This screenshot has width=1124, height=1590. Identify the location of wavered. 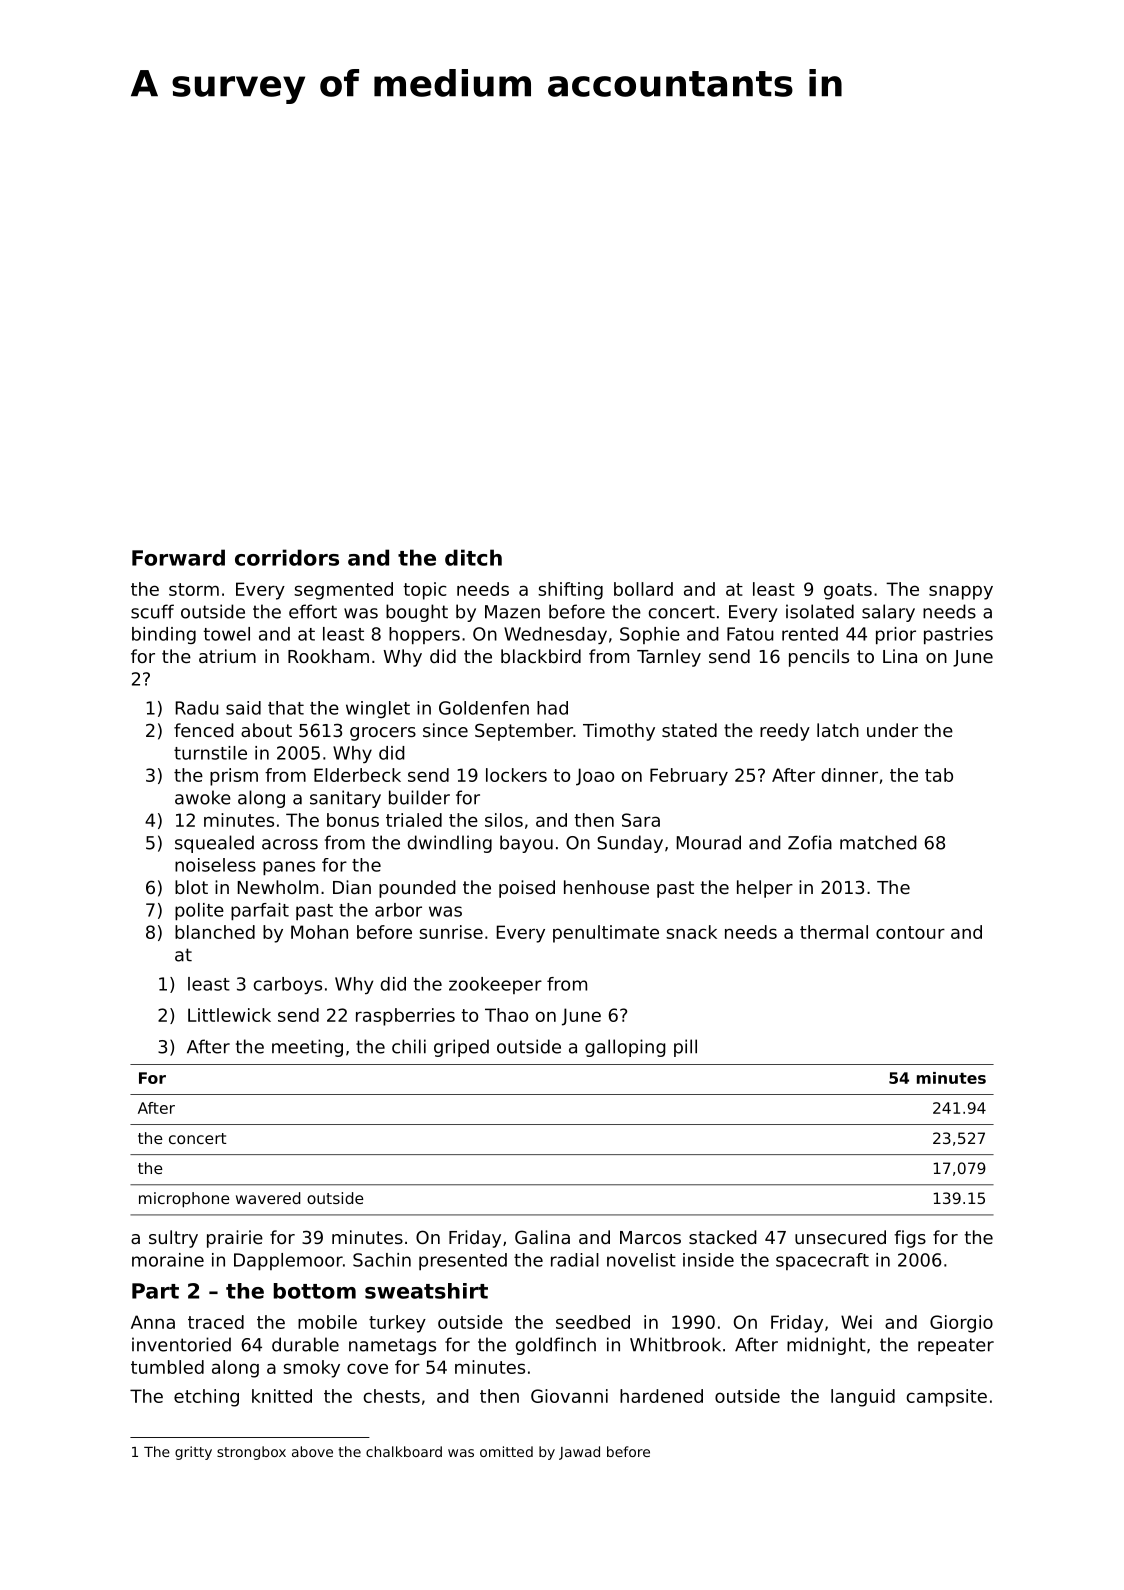
(268, 1198).
